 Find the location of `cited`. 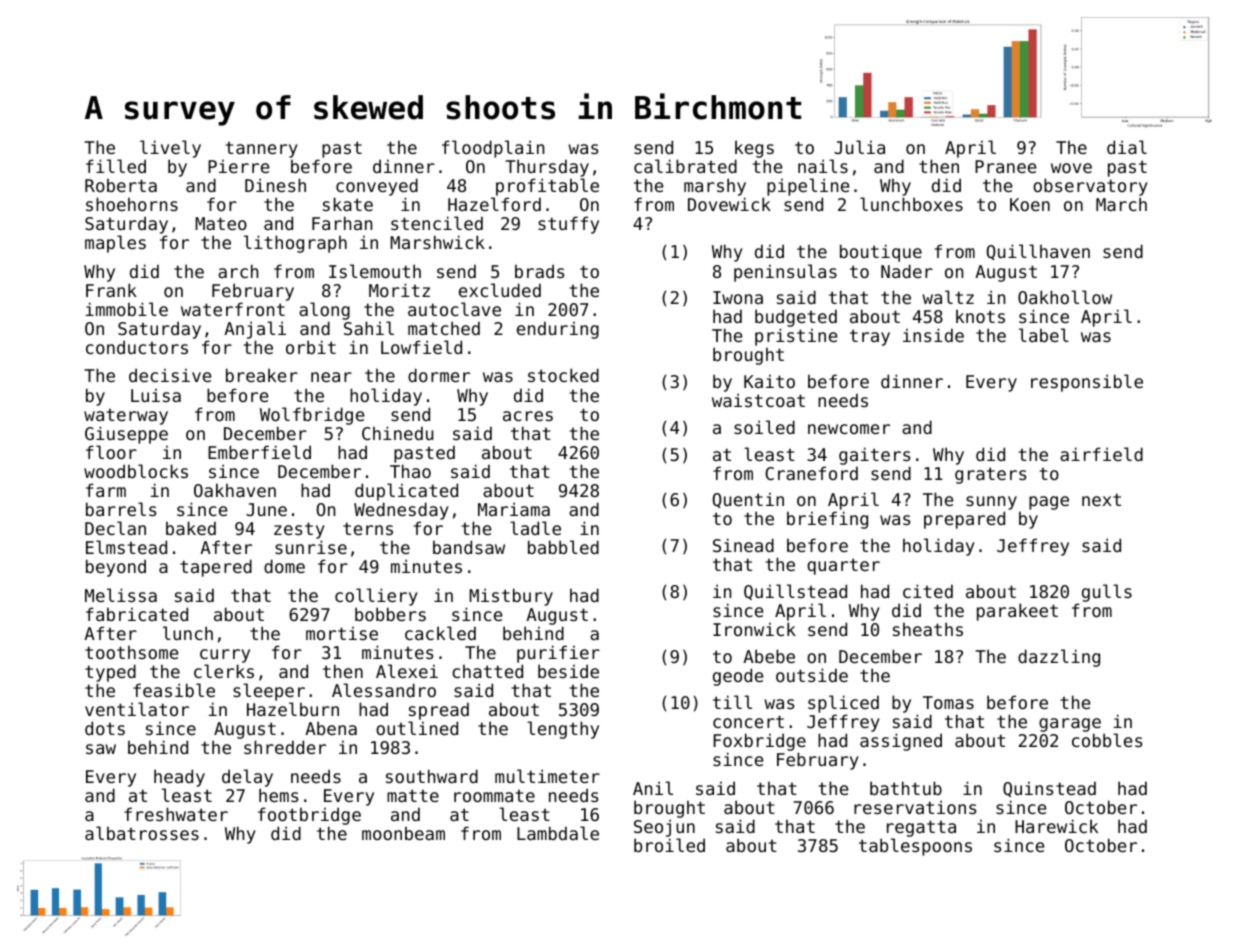

cited is located at coordinates (928, 591).
